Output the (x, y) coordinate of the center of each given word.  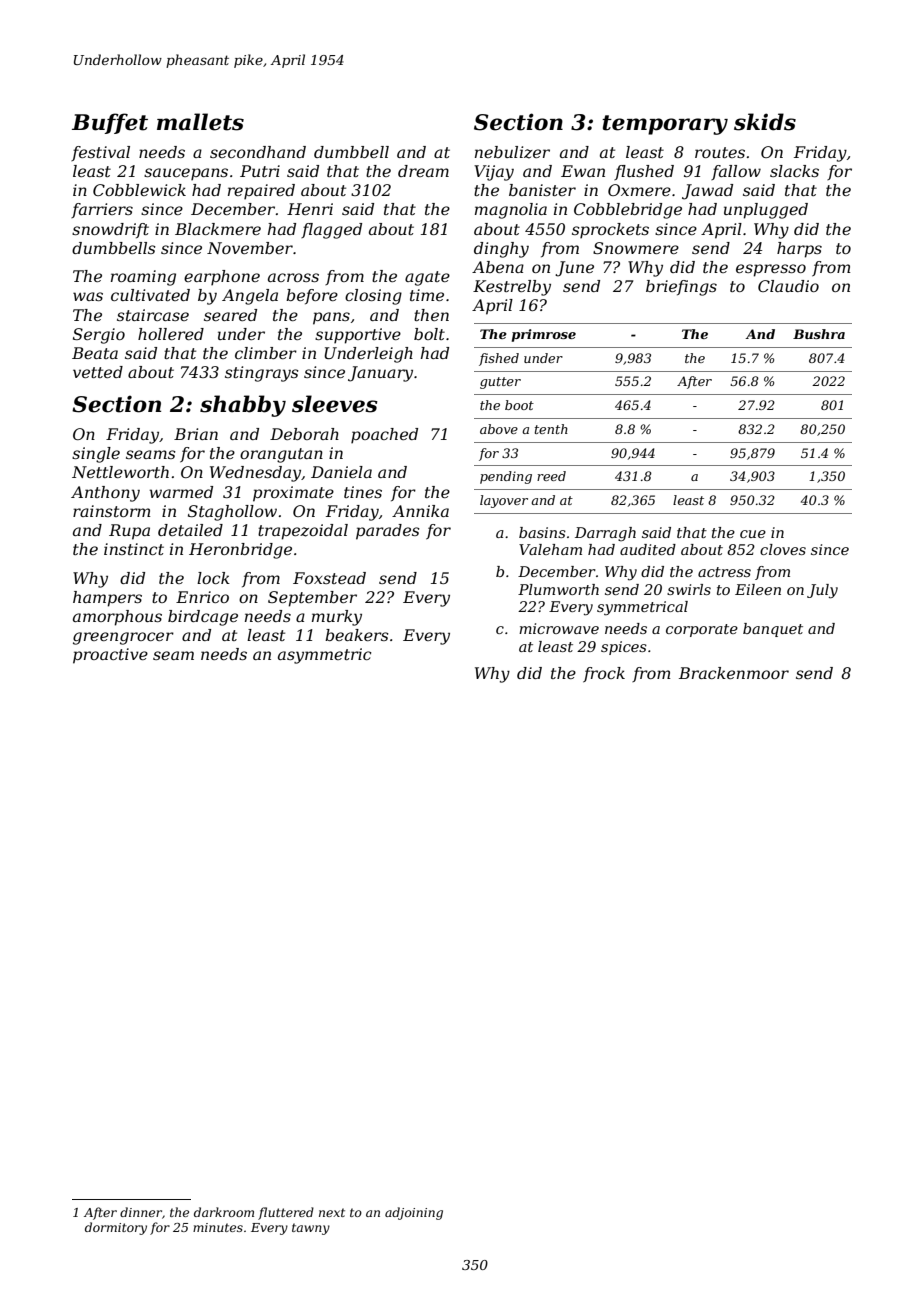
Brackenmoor (734, 673)
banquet (773, 630)
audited (648, 549)
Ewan (583, 171)
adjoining (414, 1213)
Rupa (129, 532)
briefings (681, 288)
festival (100, 153)
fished (499, 359)
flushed (644, 172)
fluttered (286, 1213)
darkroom (224, 1212)
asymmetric (325, 656)
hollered (171, 334)
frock (604, 674)
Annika (420, 511)
